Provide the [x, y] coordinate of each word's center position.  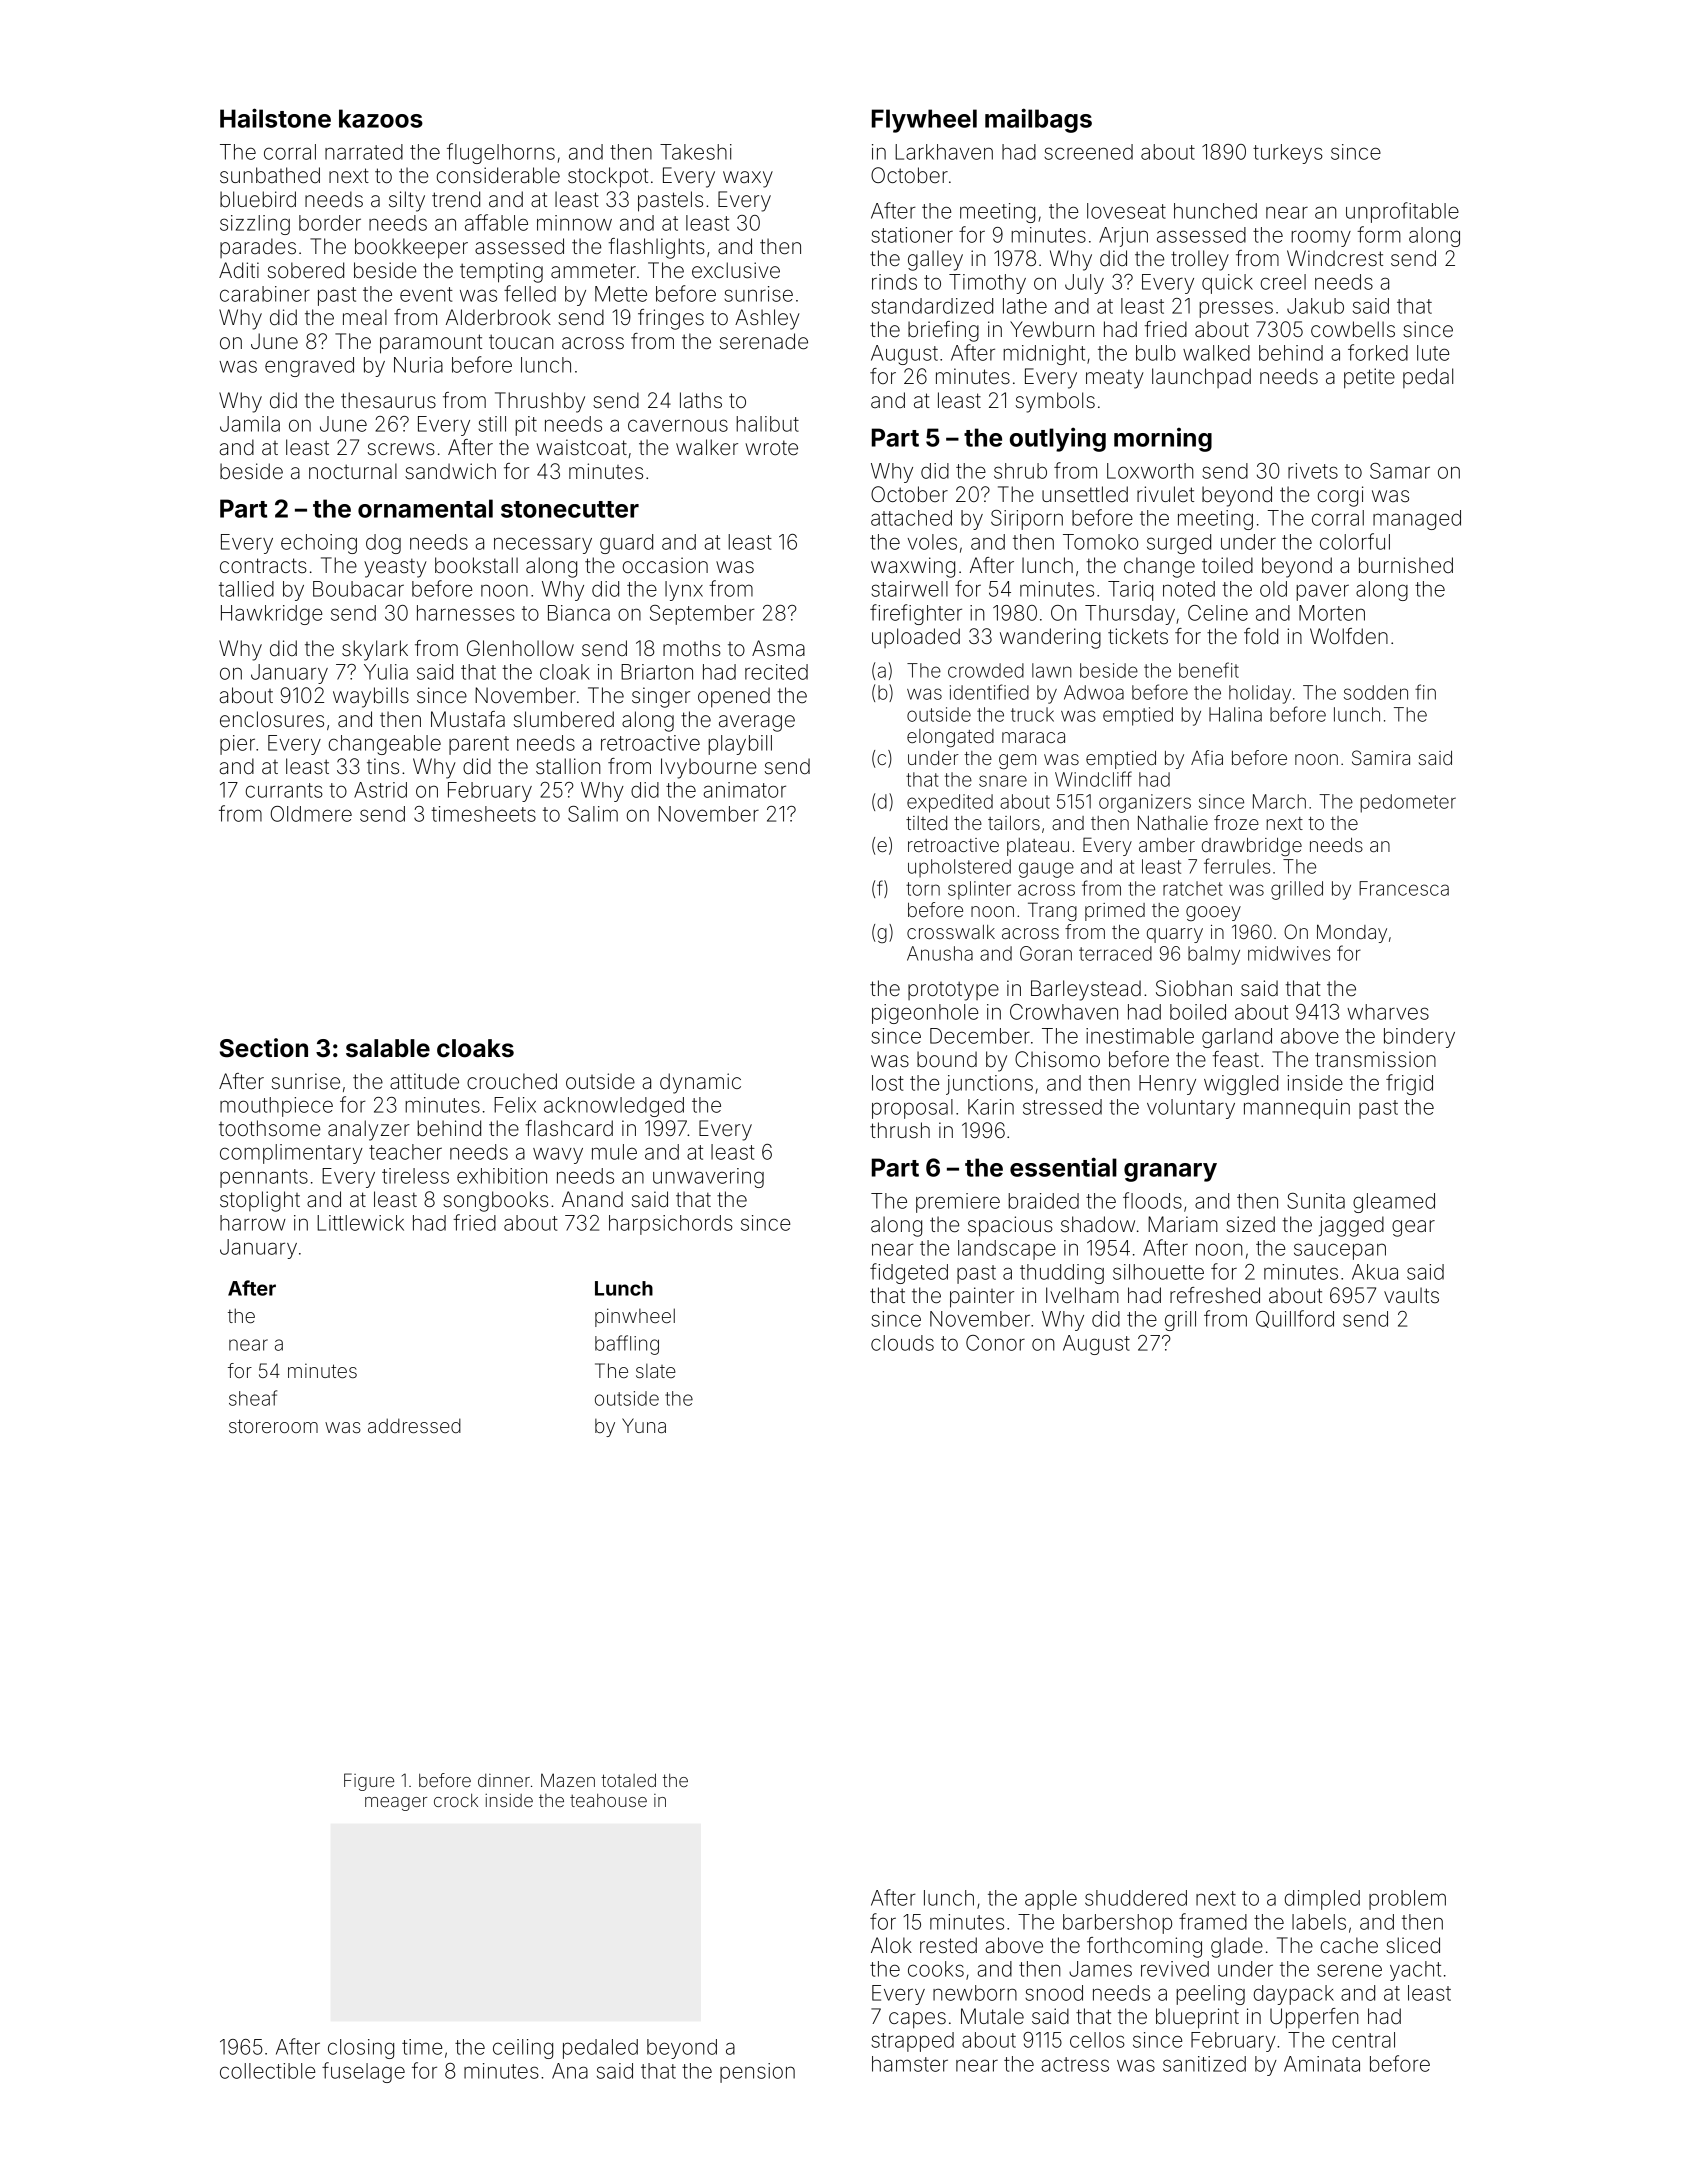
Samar [1400, 471]
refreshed [1215, 1295]
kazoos [381, 118]
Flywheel [924, 121]
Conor [995, 1343]
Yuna [644, 1425]
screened [1088, 152]
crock [456, 1800]
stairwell [909, 589]
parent [479, 745]
